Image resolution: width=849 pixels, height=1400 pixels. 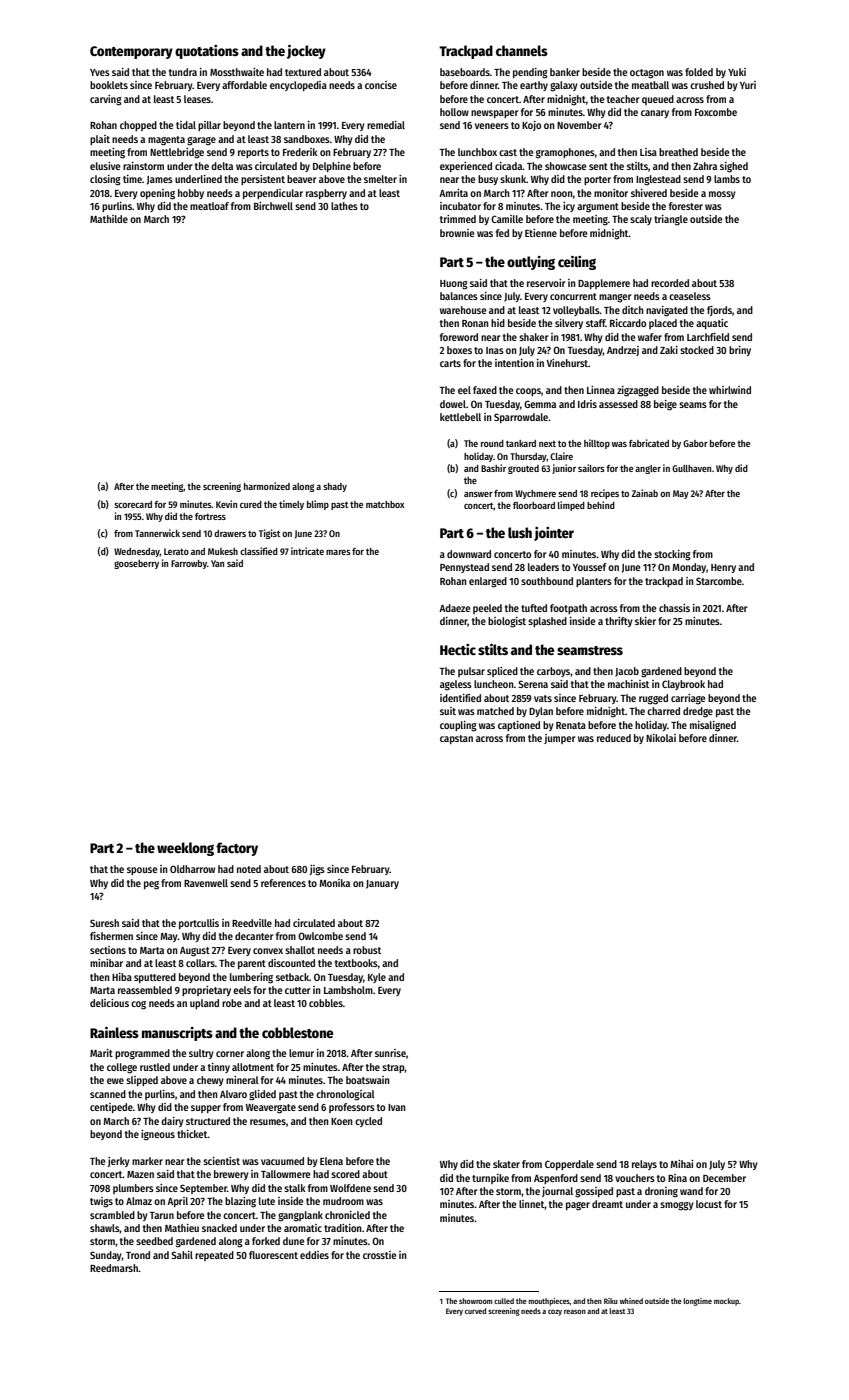 What do you see at coordinates (594, 582) in the screenshot?
I see `planters` at bounding box center [594, 582].
